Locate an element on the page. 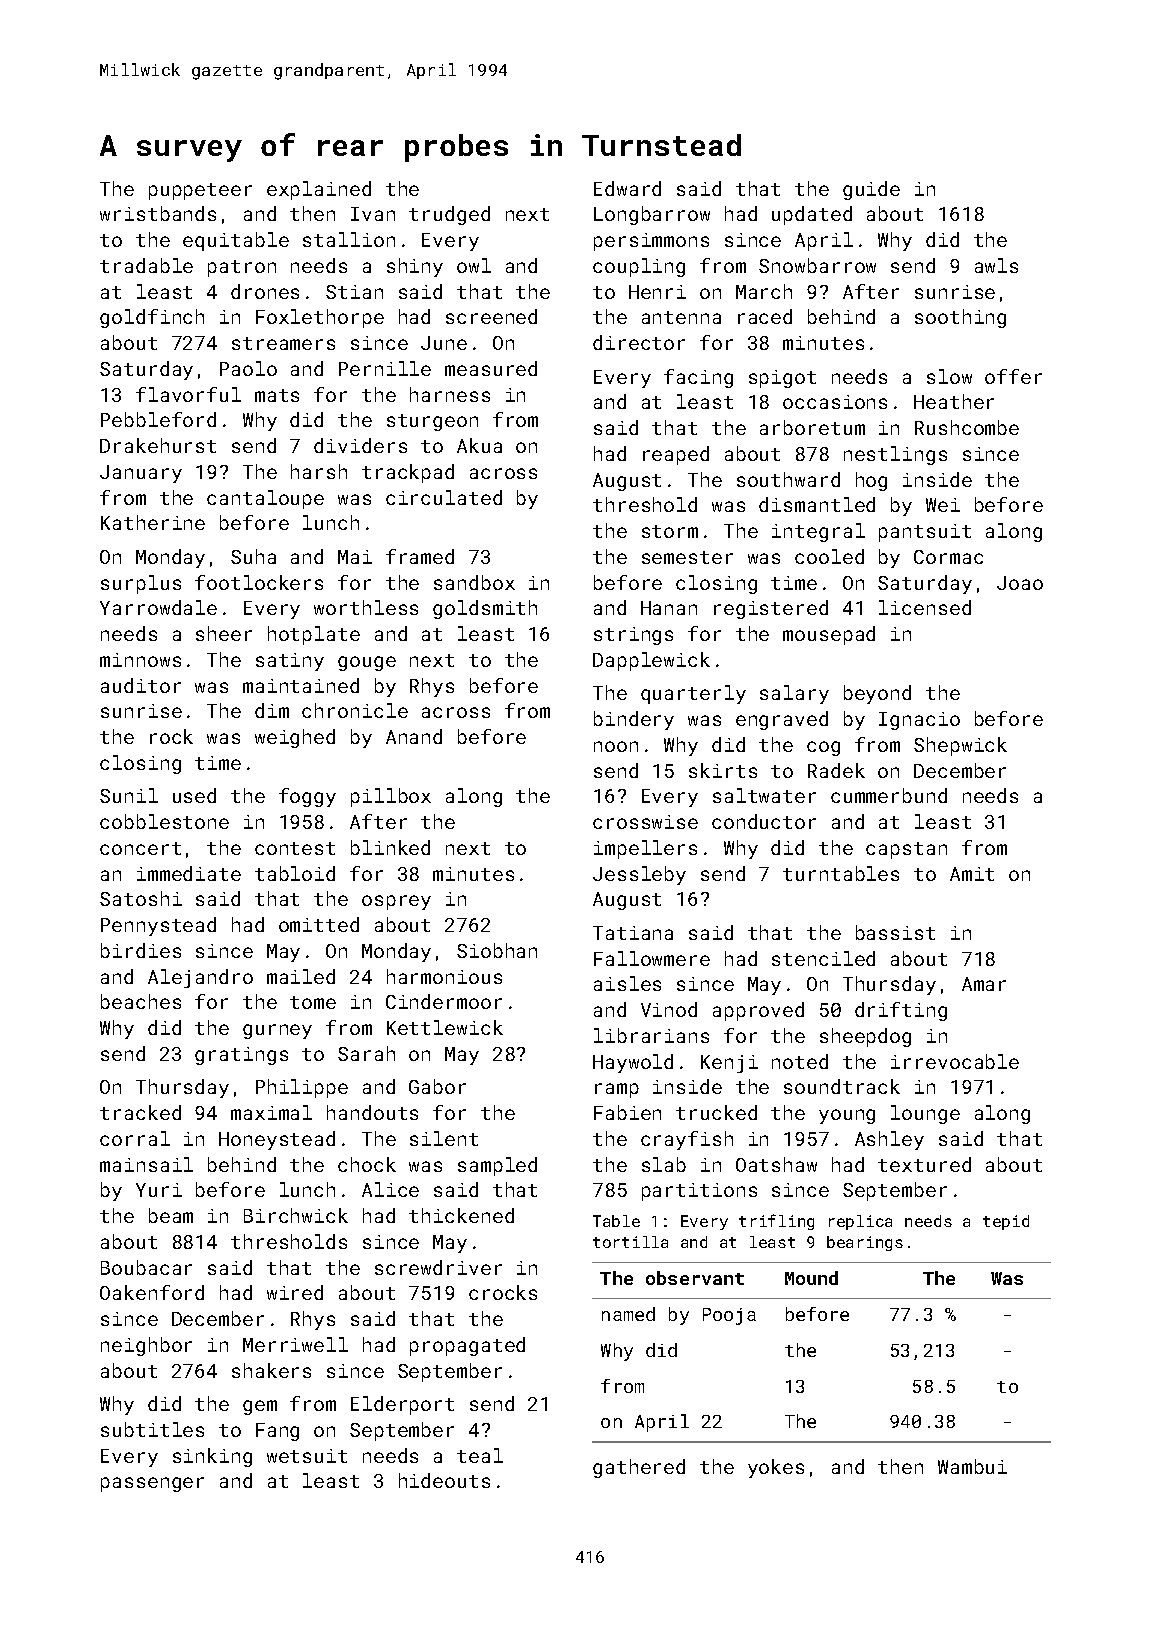 The width and height of the document is (1151, 1627). neighbor is located at coordinates (146, 1346).
